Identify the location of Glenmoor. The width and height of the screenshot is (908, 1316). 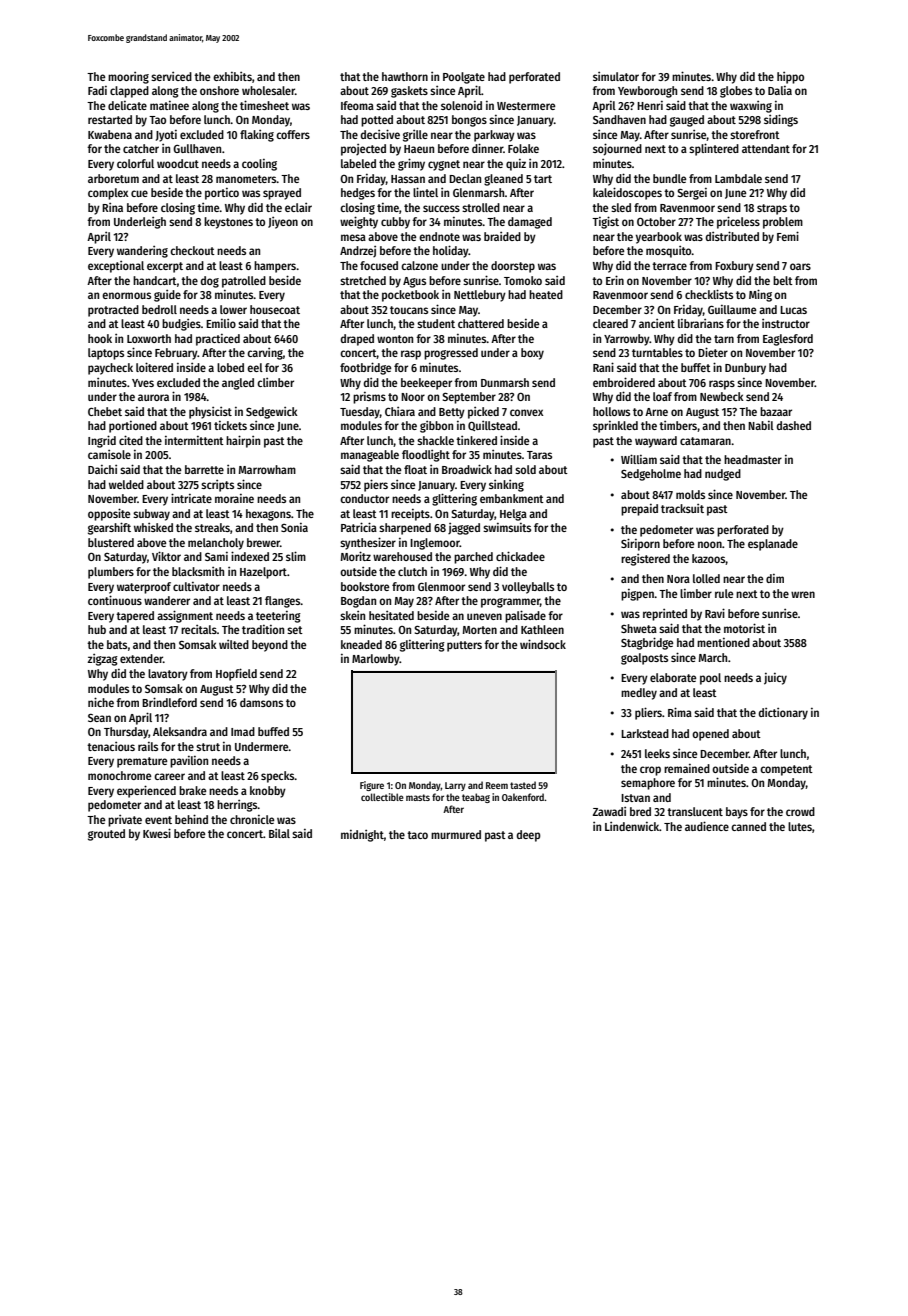
(441, 586).
